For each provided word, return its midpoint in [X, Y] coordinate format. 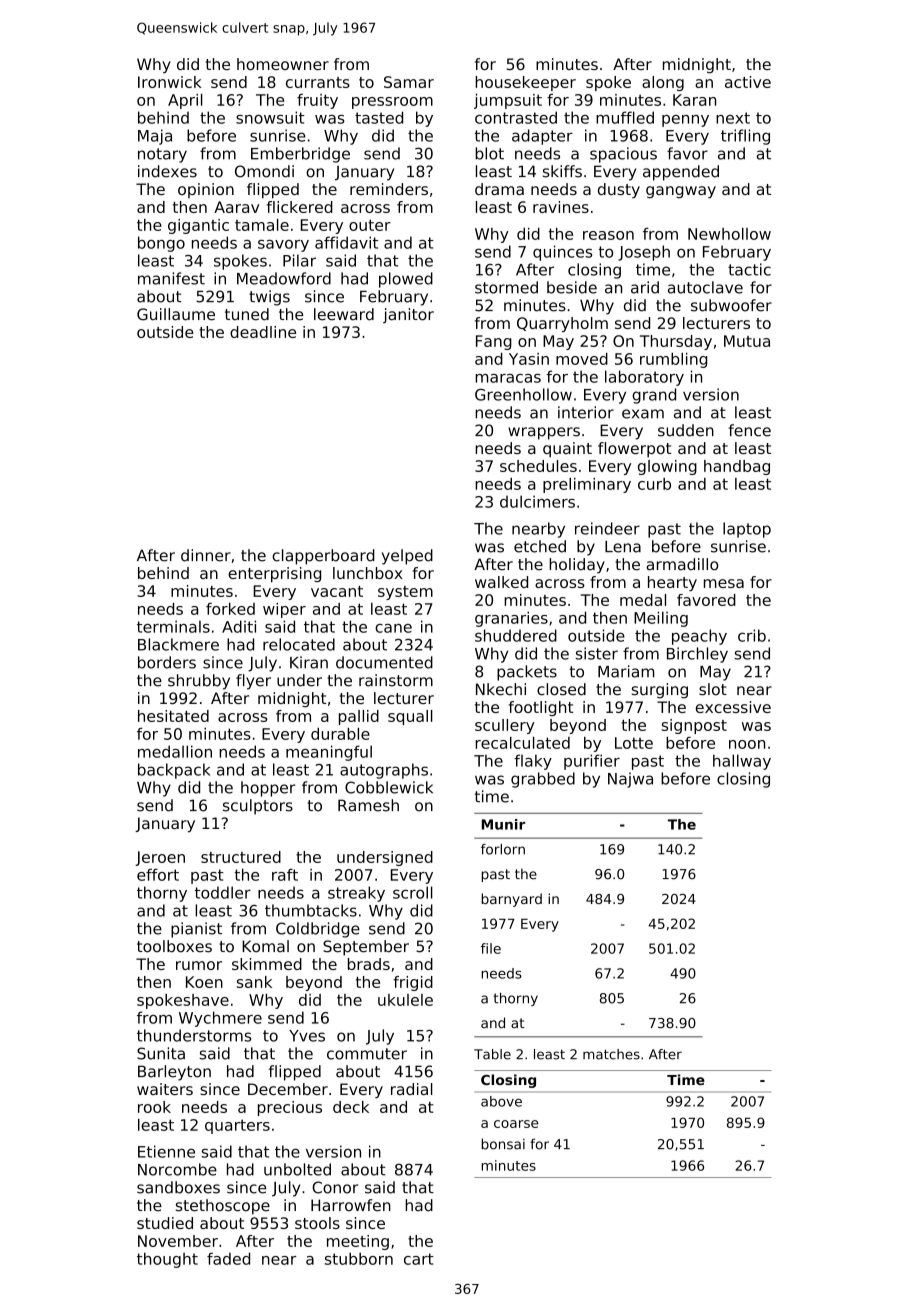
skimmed [267, 964]
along [663, 83]
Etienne [166, 1151]
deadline [263, 332]
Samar [409, 82]
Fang [494, 342]
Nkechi [501, 689]
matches [611, 1054]
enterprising [274, 574]
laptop [747, 530]
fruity [317, 101]
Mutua [747, 341]
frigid [413, 983]
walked [501, 582]
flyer [253, 682]
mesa [724, 583]
